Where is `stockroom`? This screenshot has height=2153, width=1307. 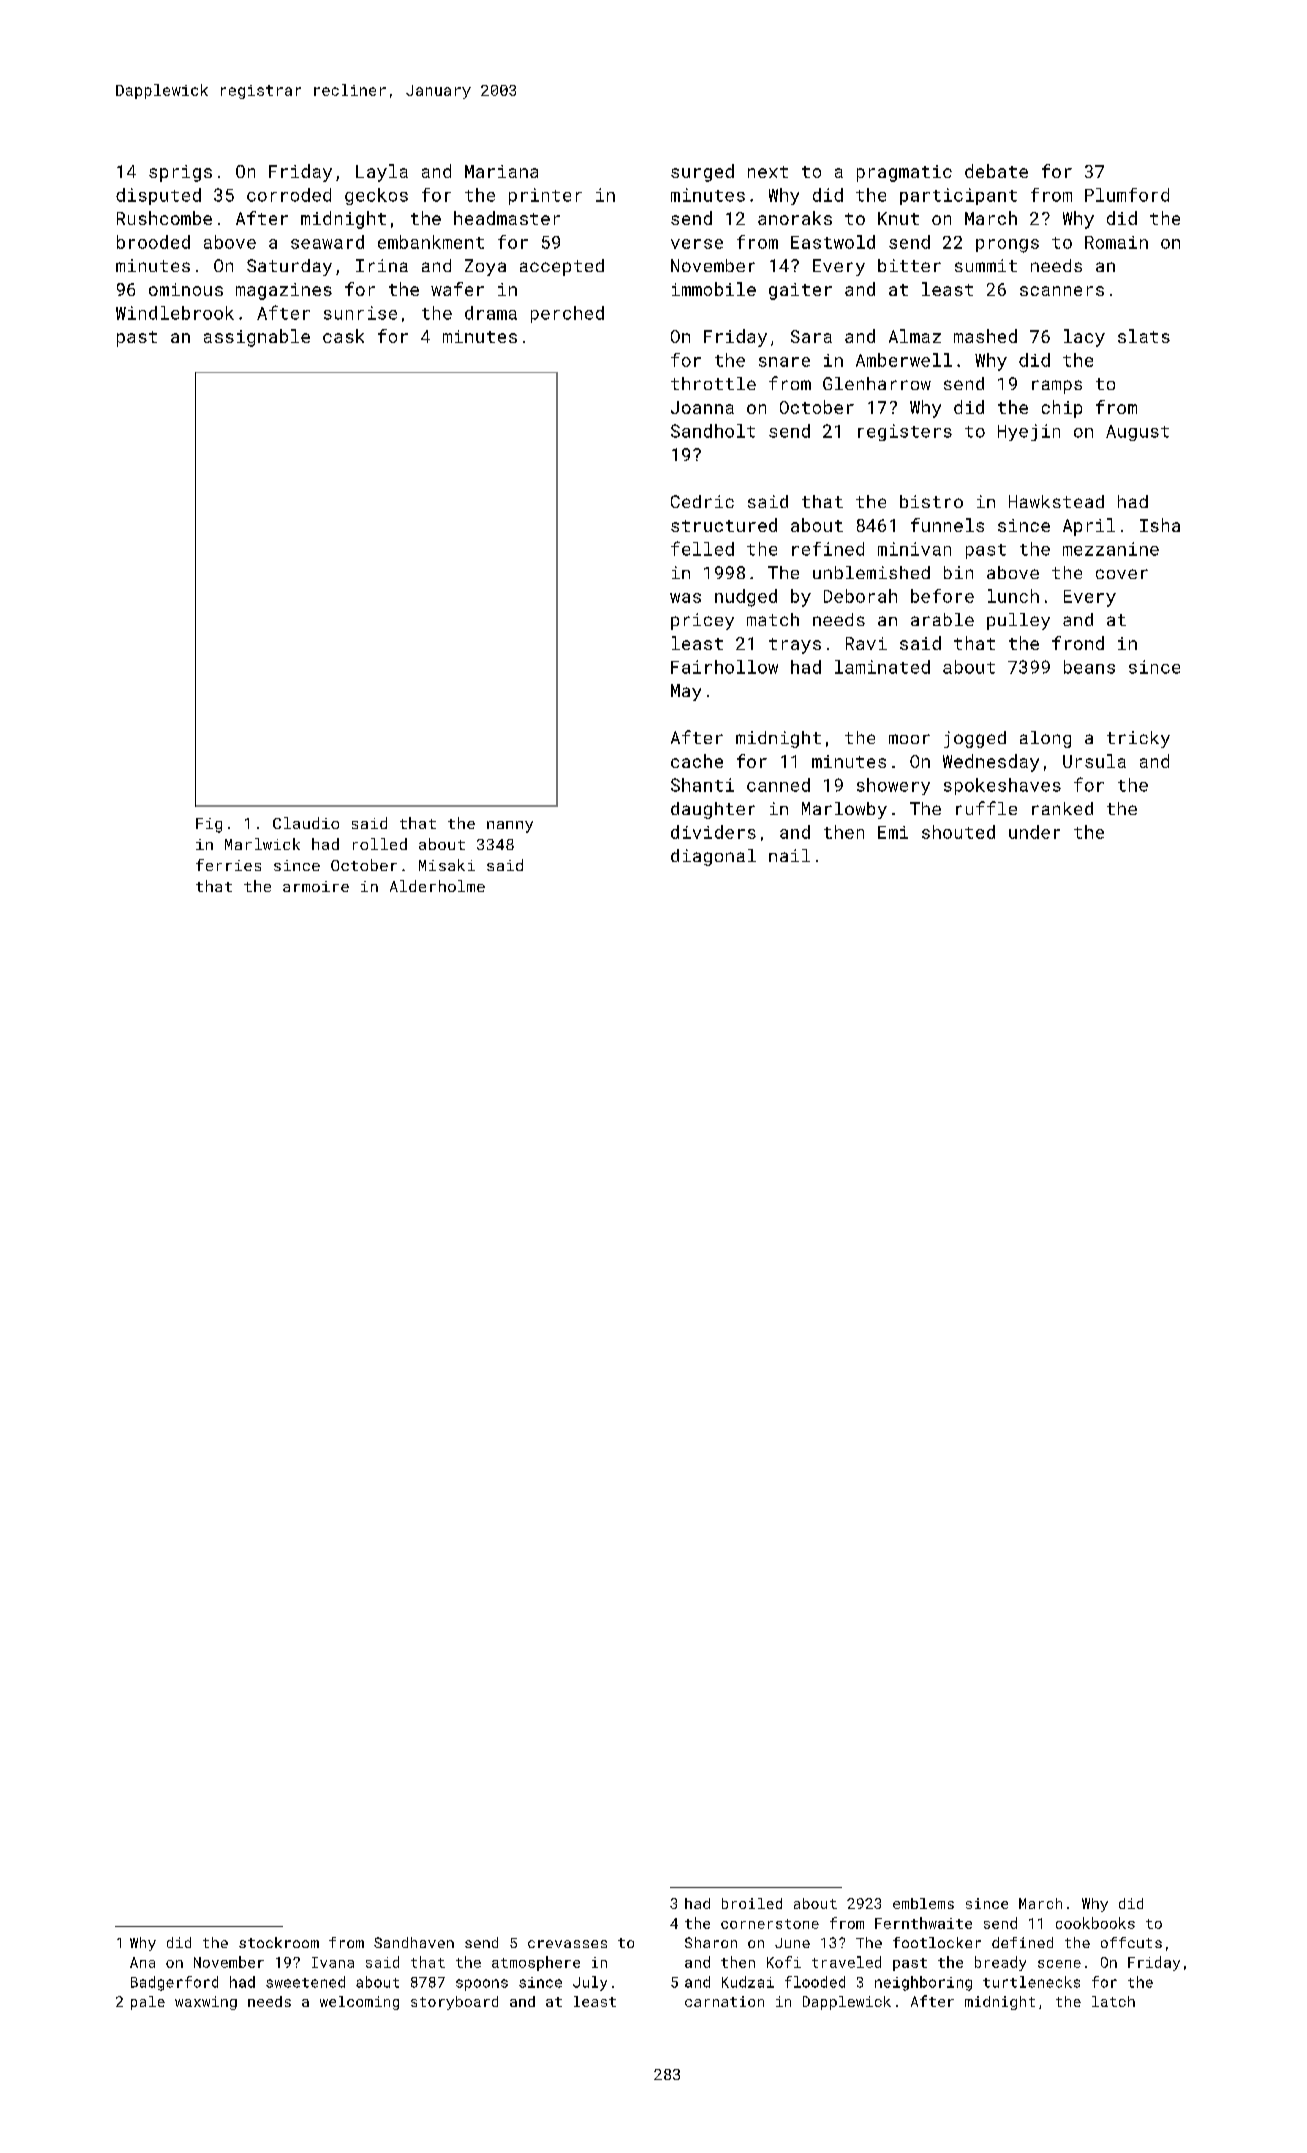
stockroom is located at coordinates (279, 1942).
